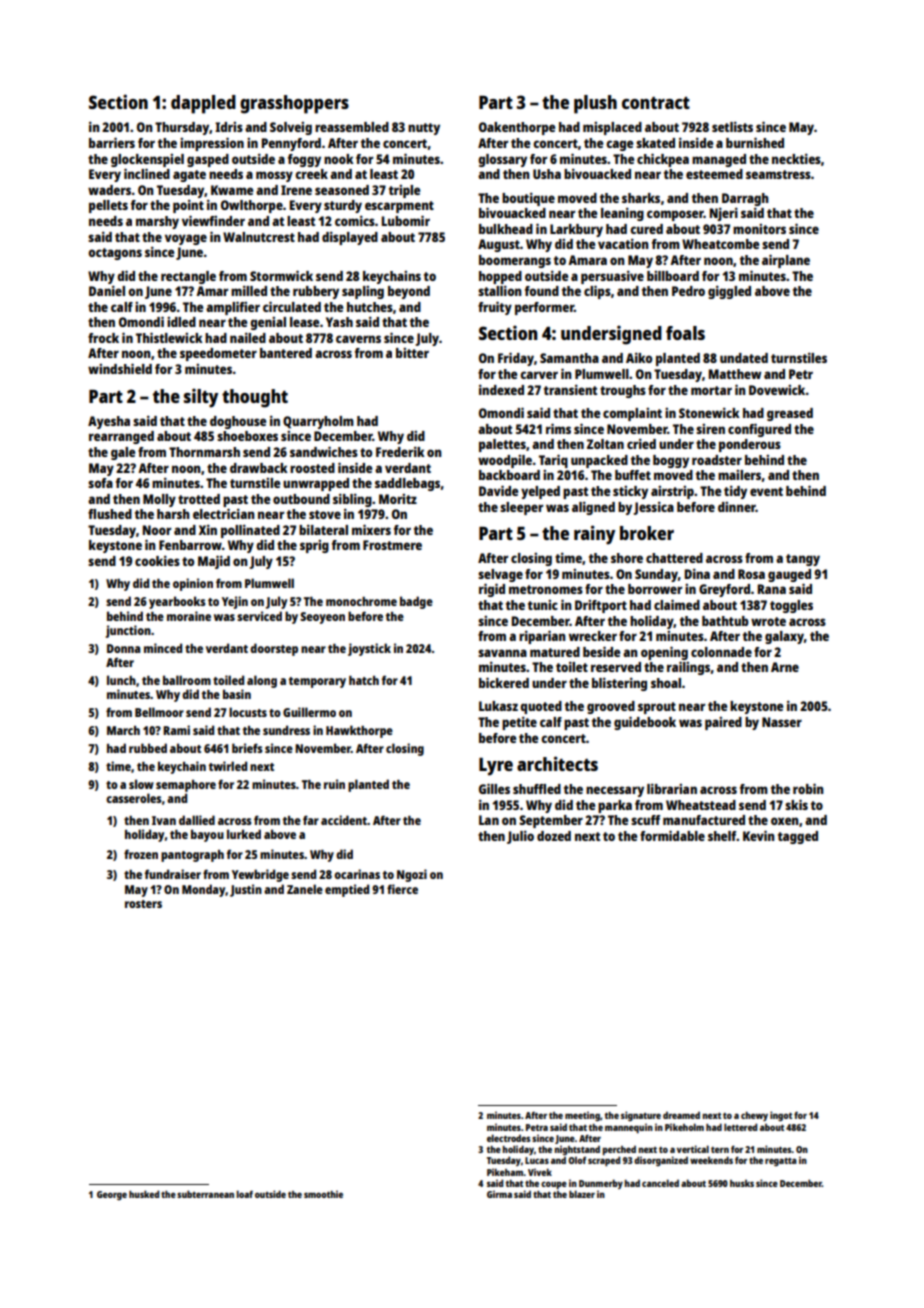  What do you see at coordinates (190, 545) in the screenshot?
I see `Fenbarrow` at bounding box center [190, 545].
